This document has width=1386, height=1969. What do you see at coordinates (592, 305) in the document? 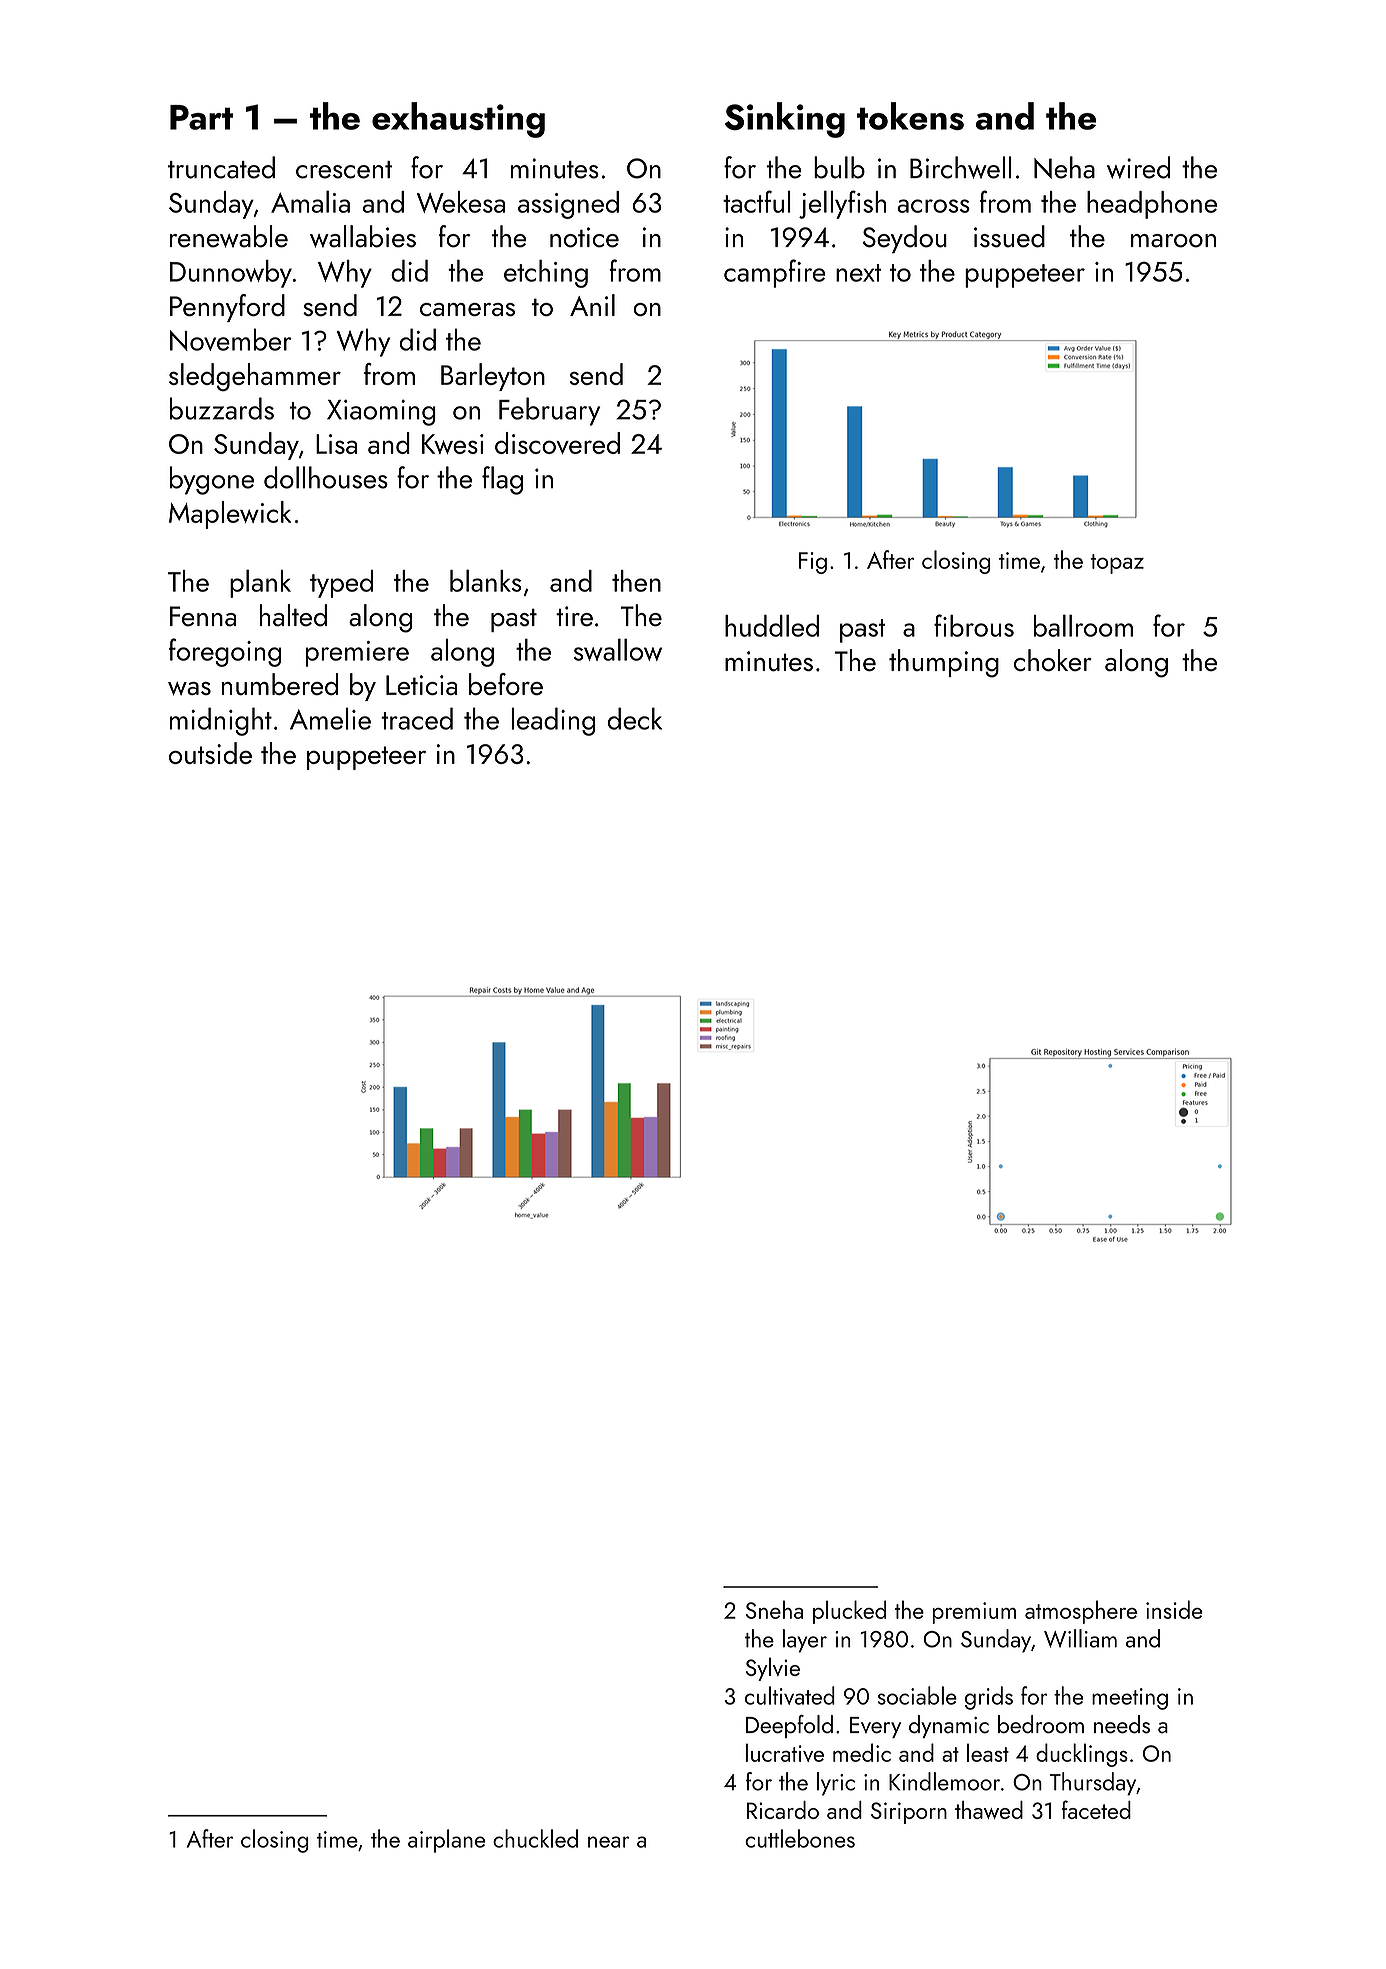
I see `Anil` at bounding box center [592, 305].
